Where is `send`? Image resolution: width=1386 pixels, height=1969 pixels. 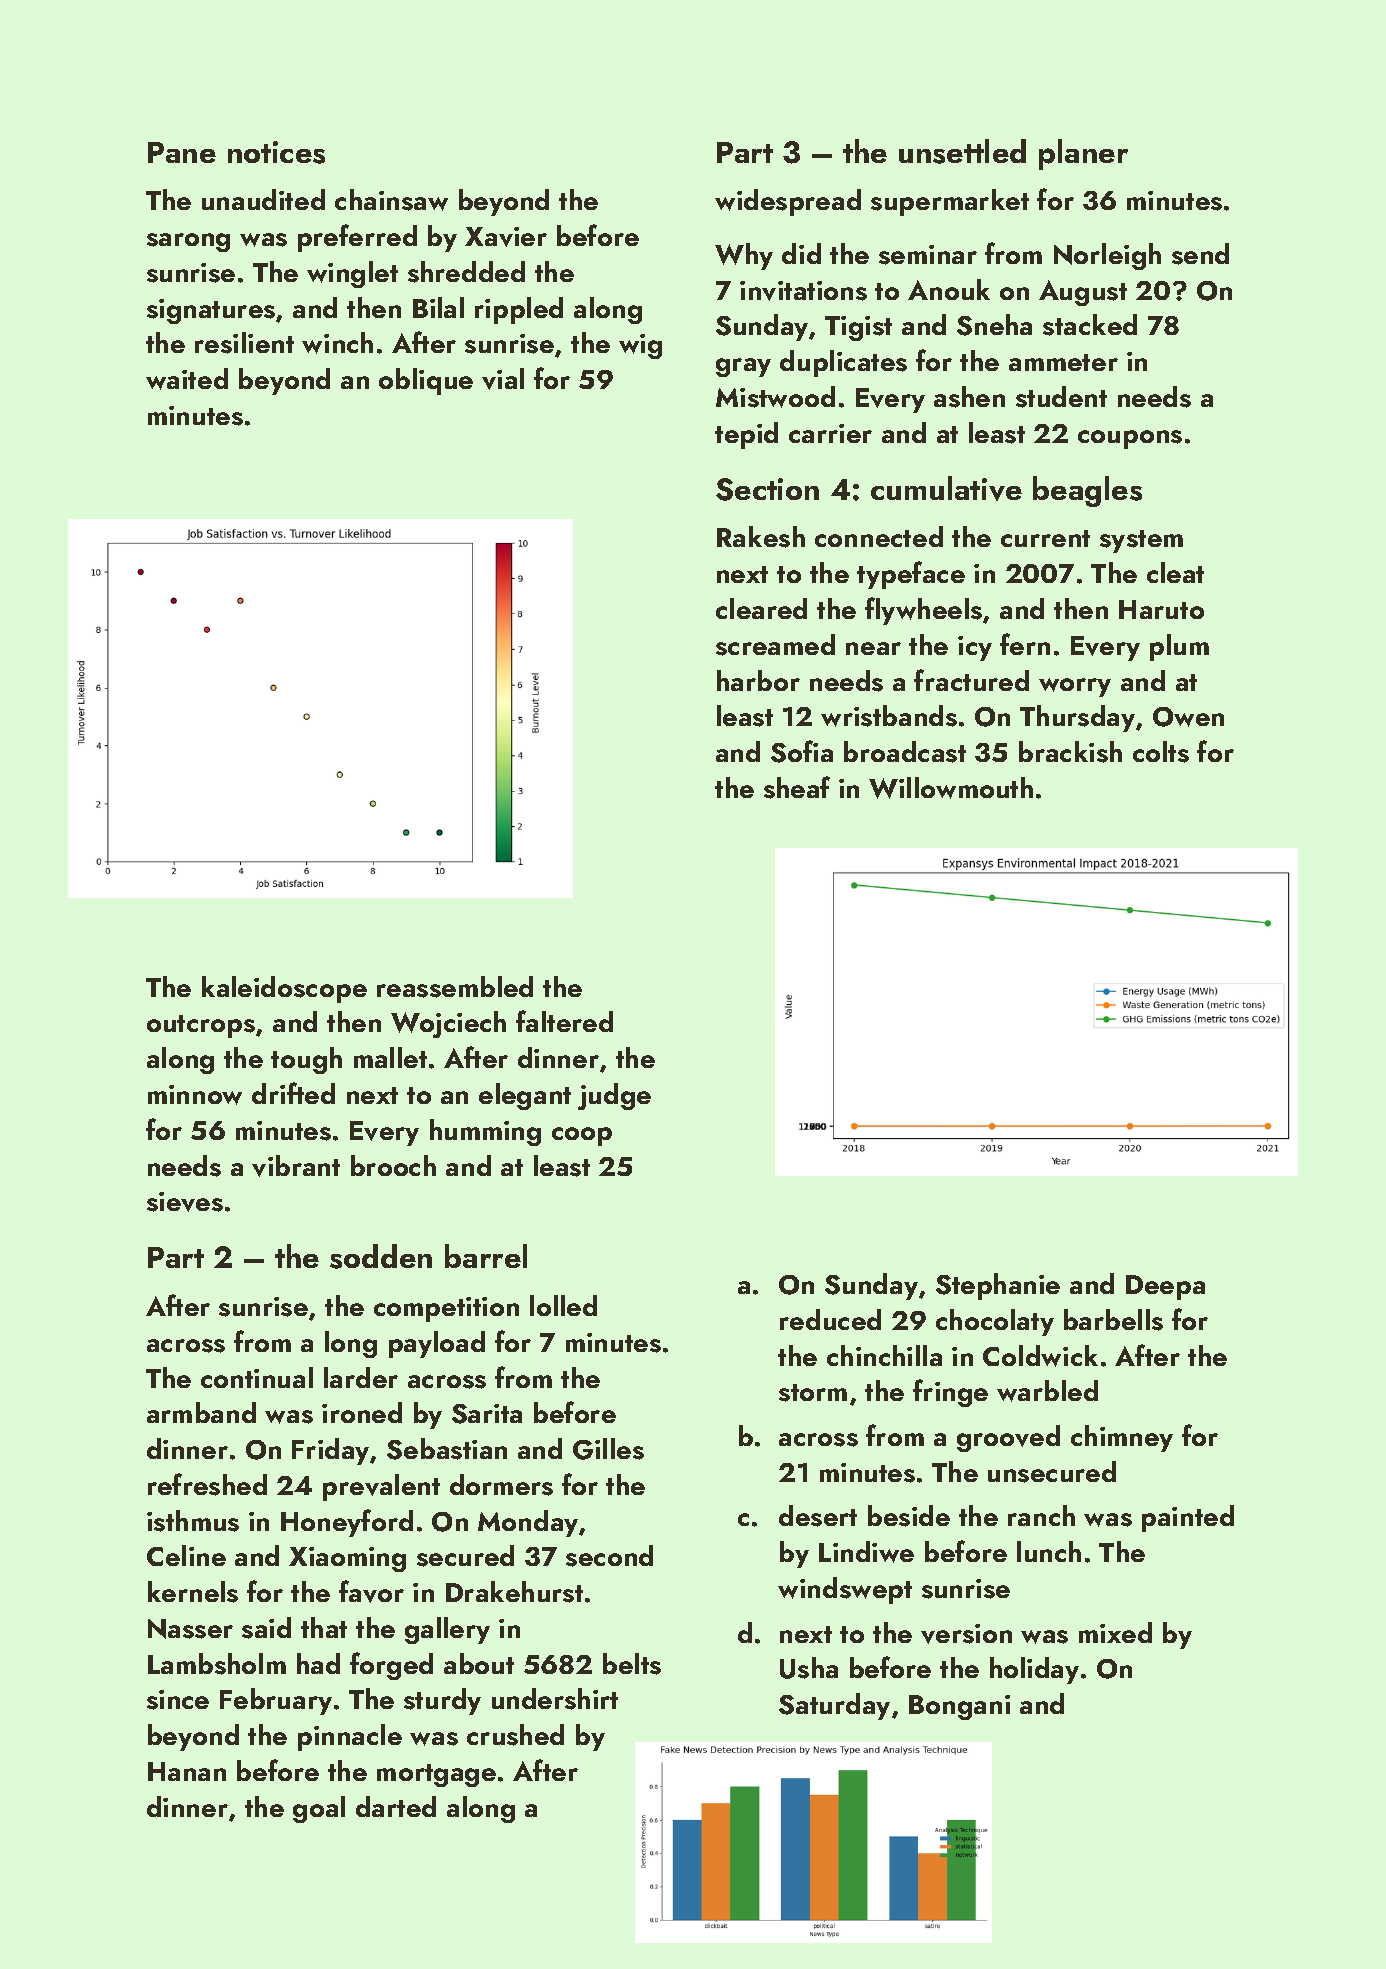
send is located at coordinates (1200, 254).
